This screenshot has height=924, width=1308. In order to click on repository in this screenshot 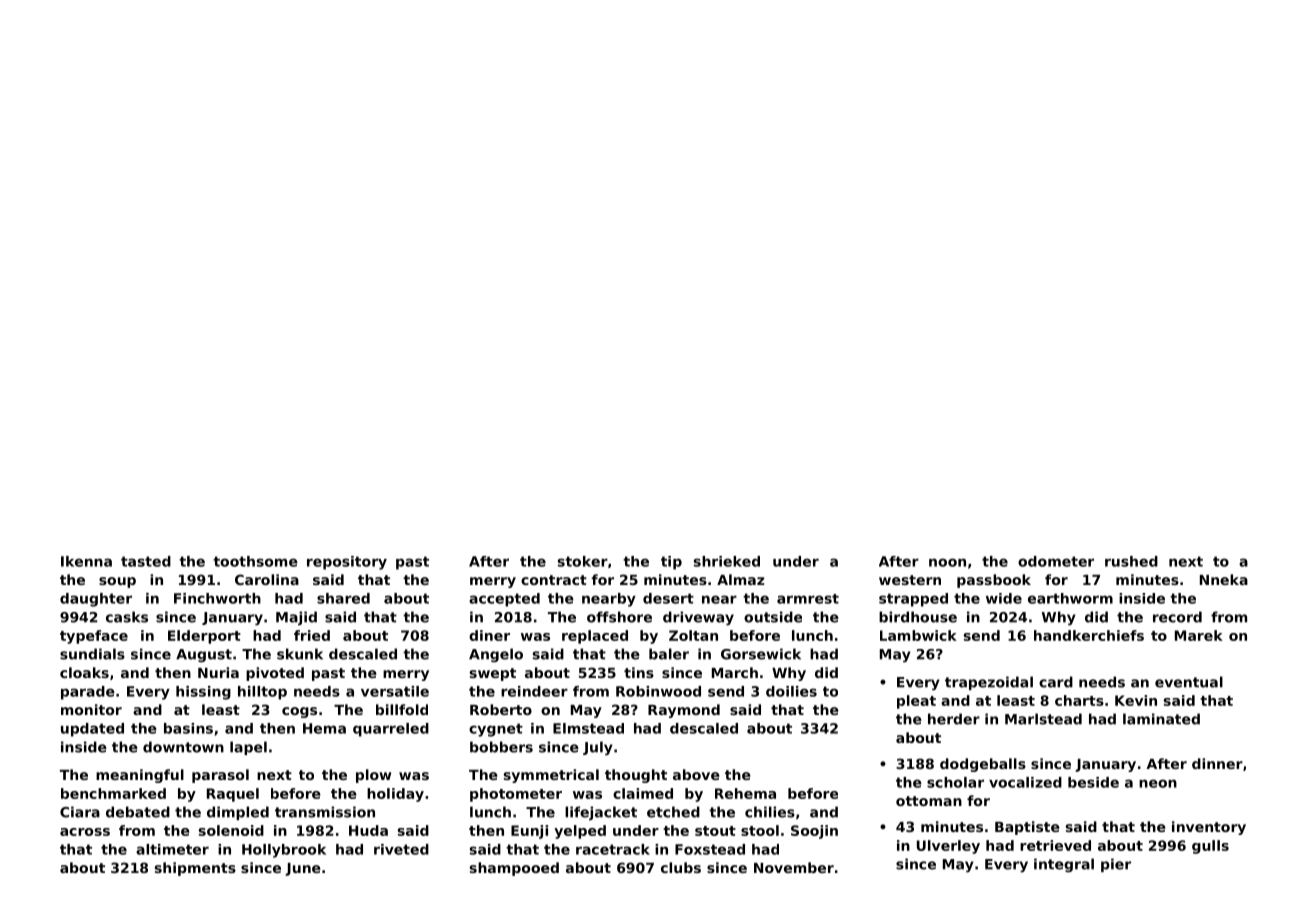, I will do `click(347, 563)`.
